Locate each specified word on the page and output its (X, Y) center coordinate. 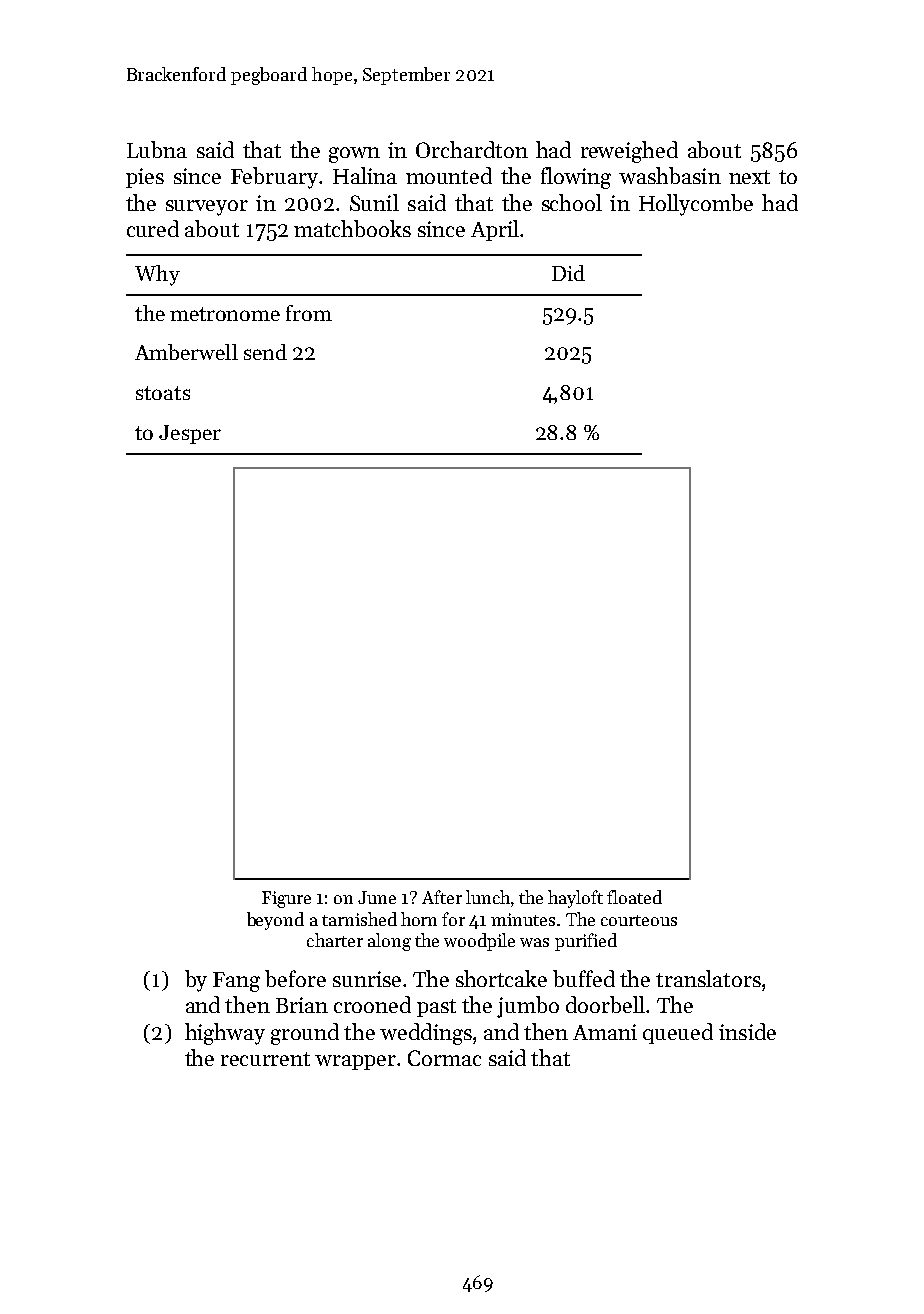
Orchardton (472, 149)
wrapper (355, 1062)
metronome (225, 314)
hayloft (575, 899)
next (749, 177)
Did (568, 273)
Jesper (190, 434)
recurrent (265, 1059)
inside (747, 1031)
